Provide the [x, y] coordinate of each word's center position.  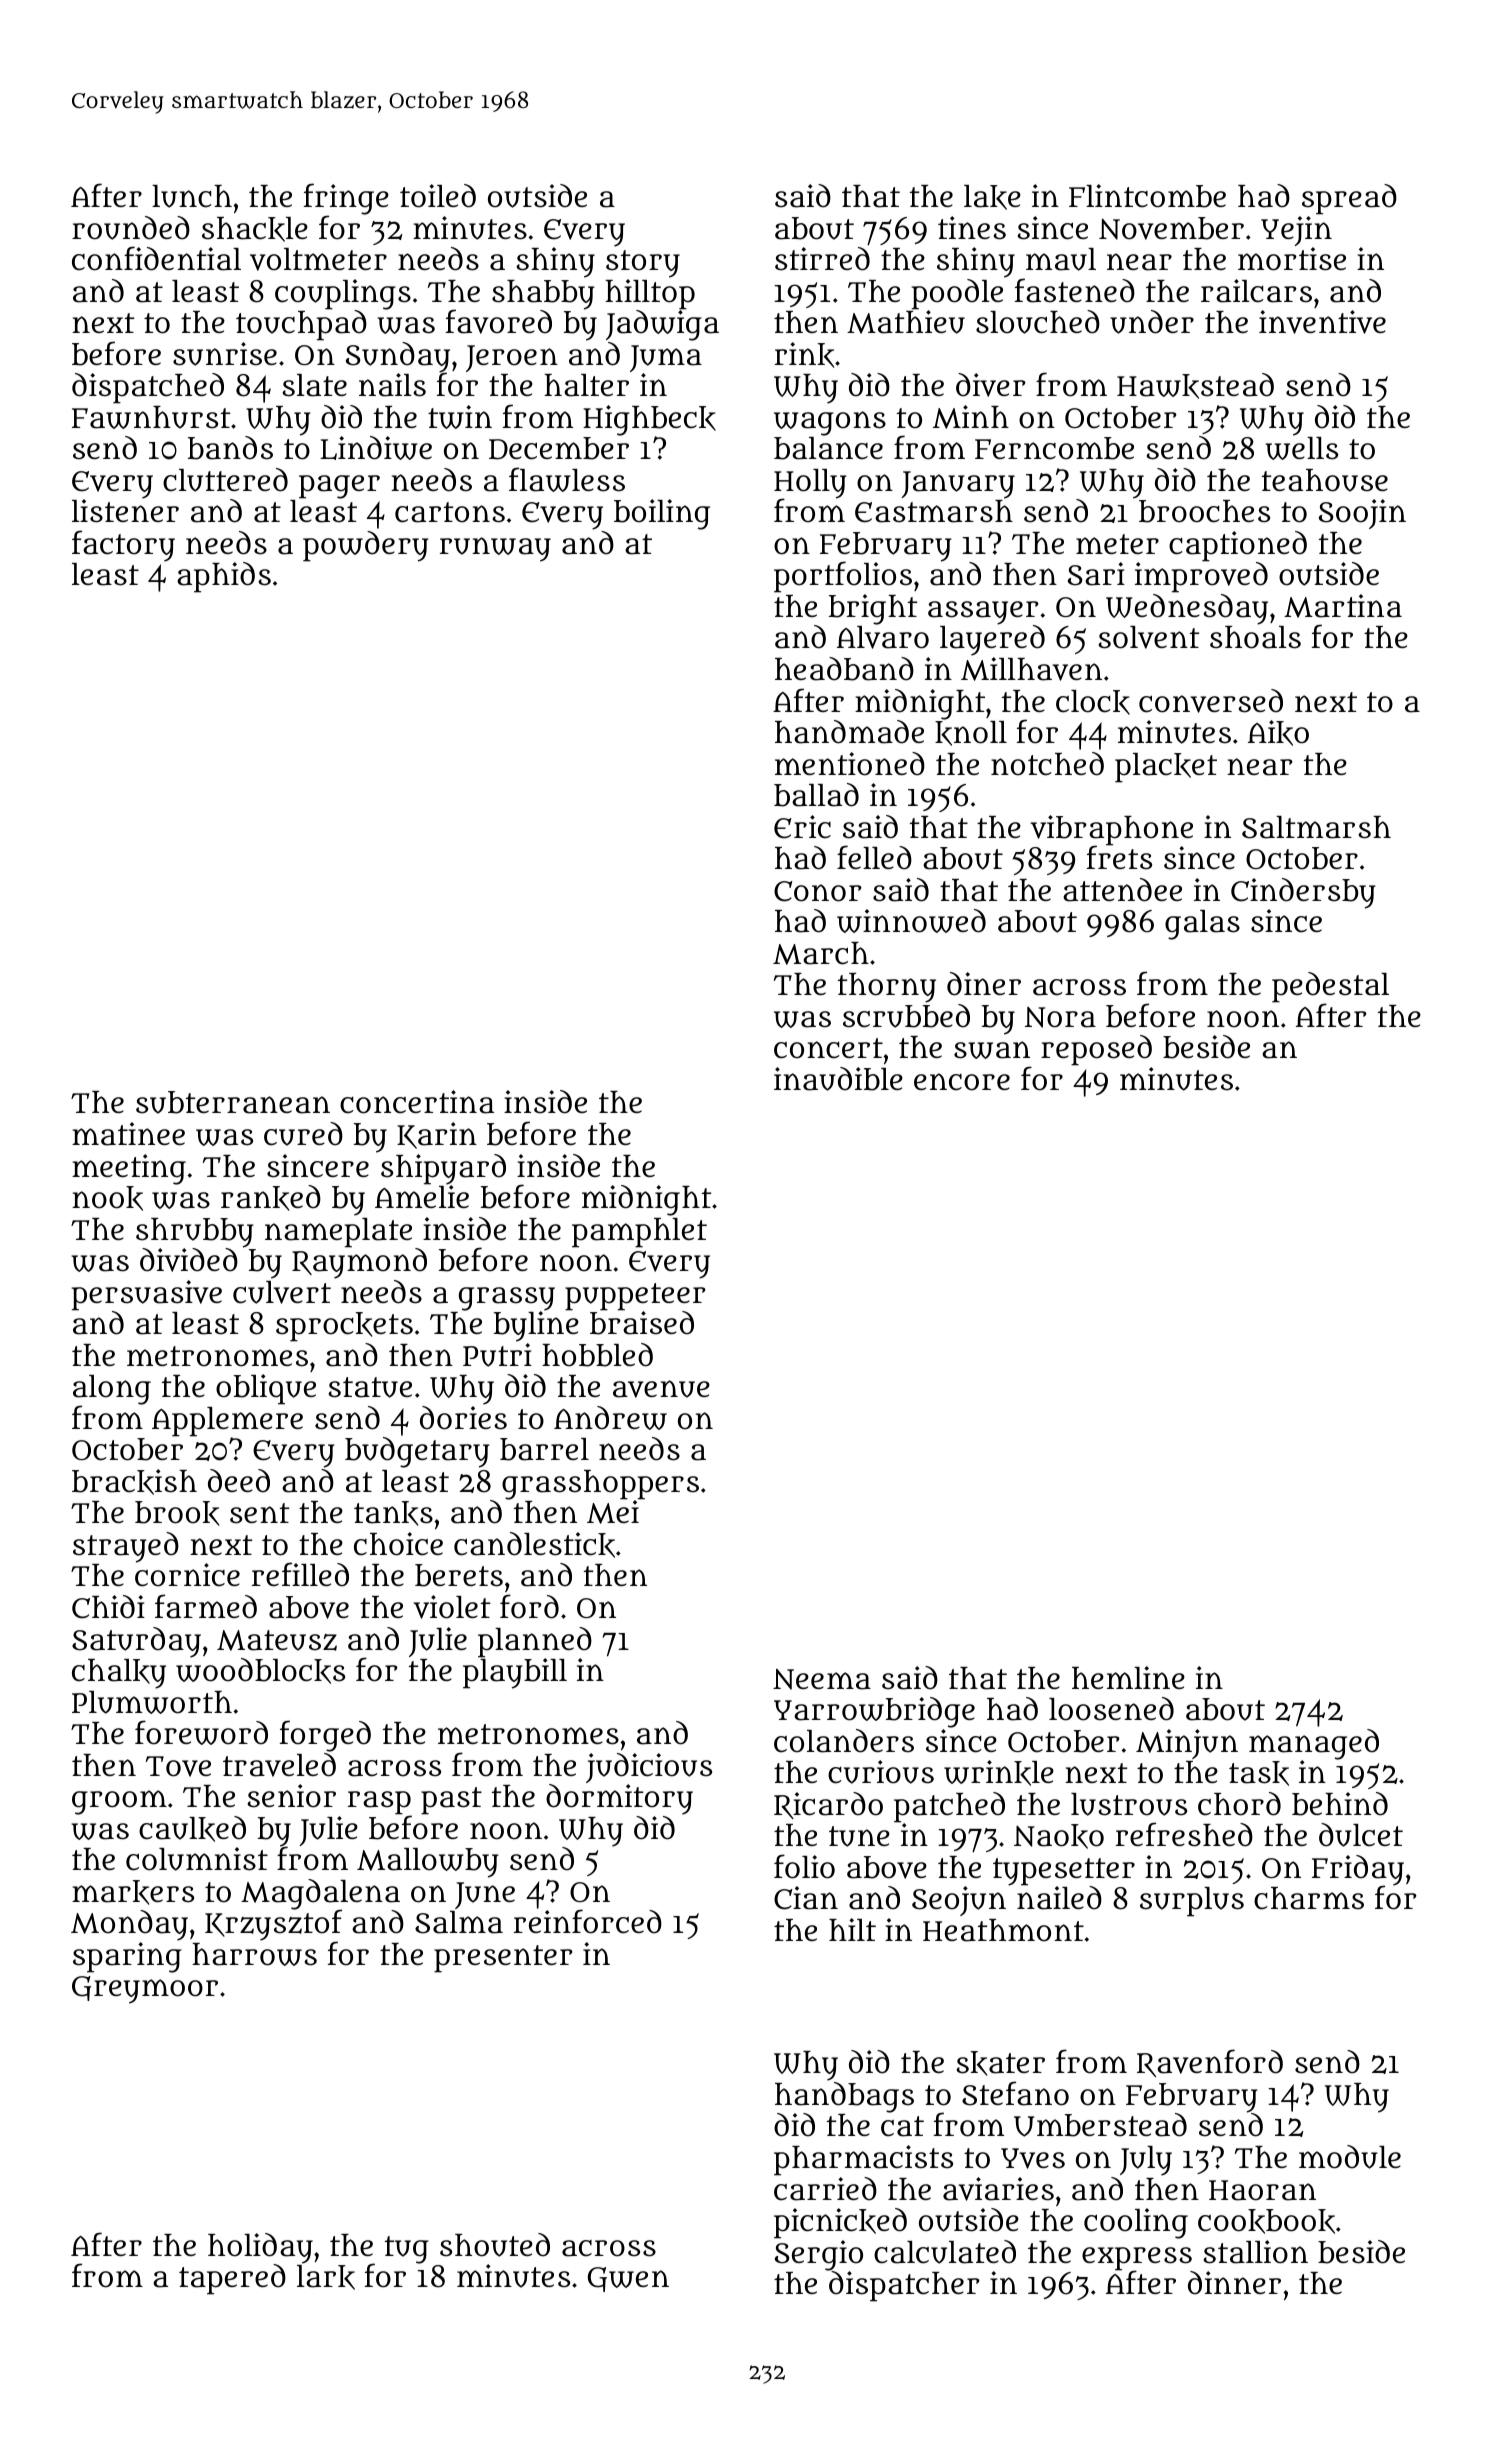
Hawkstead [1195, 386]
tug [407, 2250]
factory [123, 546]
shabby [543, 295]
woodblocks [260, 1671]
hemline [1128, 1677]
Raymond [359, 1263]
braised [642, 1323]
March [821, 953]
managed [1314, 1744]
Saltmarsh [1316, 827]
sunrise [225, 354]
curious [881, 1772]
